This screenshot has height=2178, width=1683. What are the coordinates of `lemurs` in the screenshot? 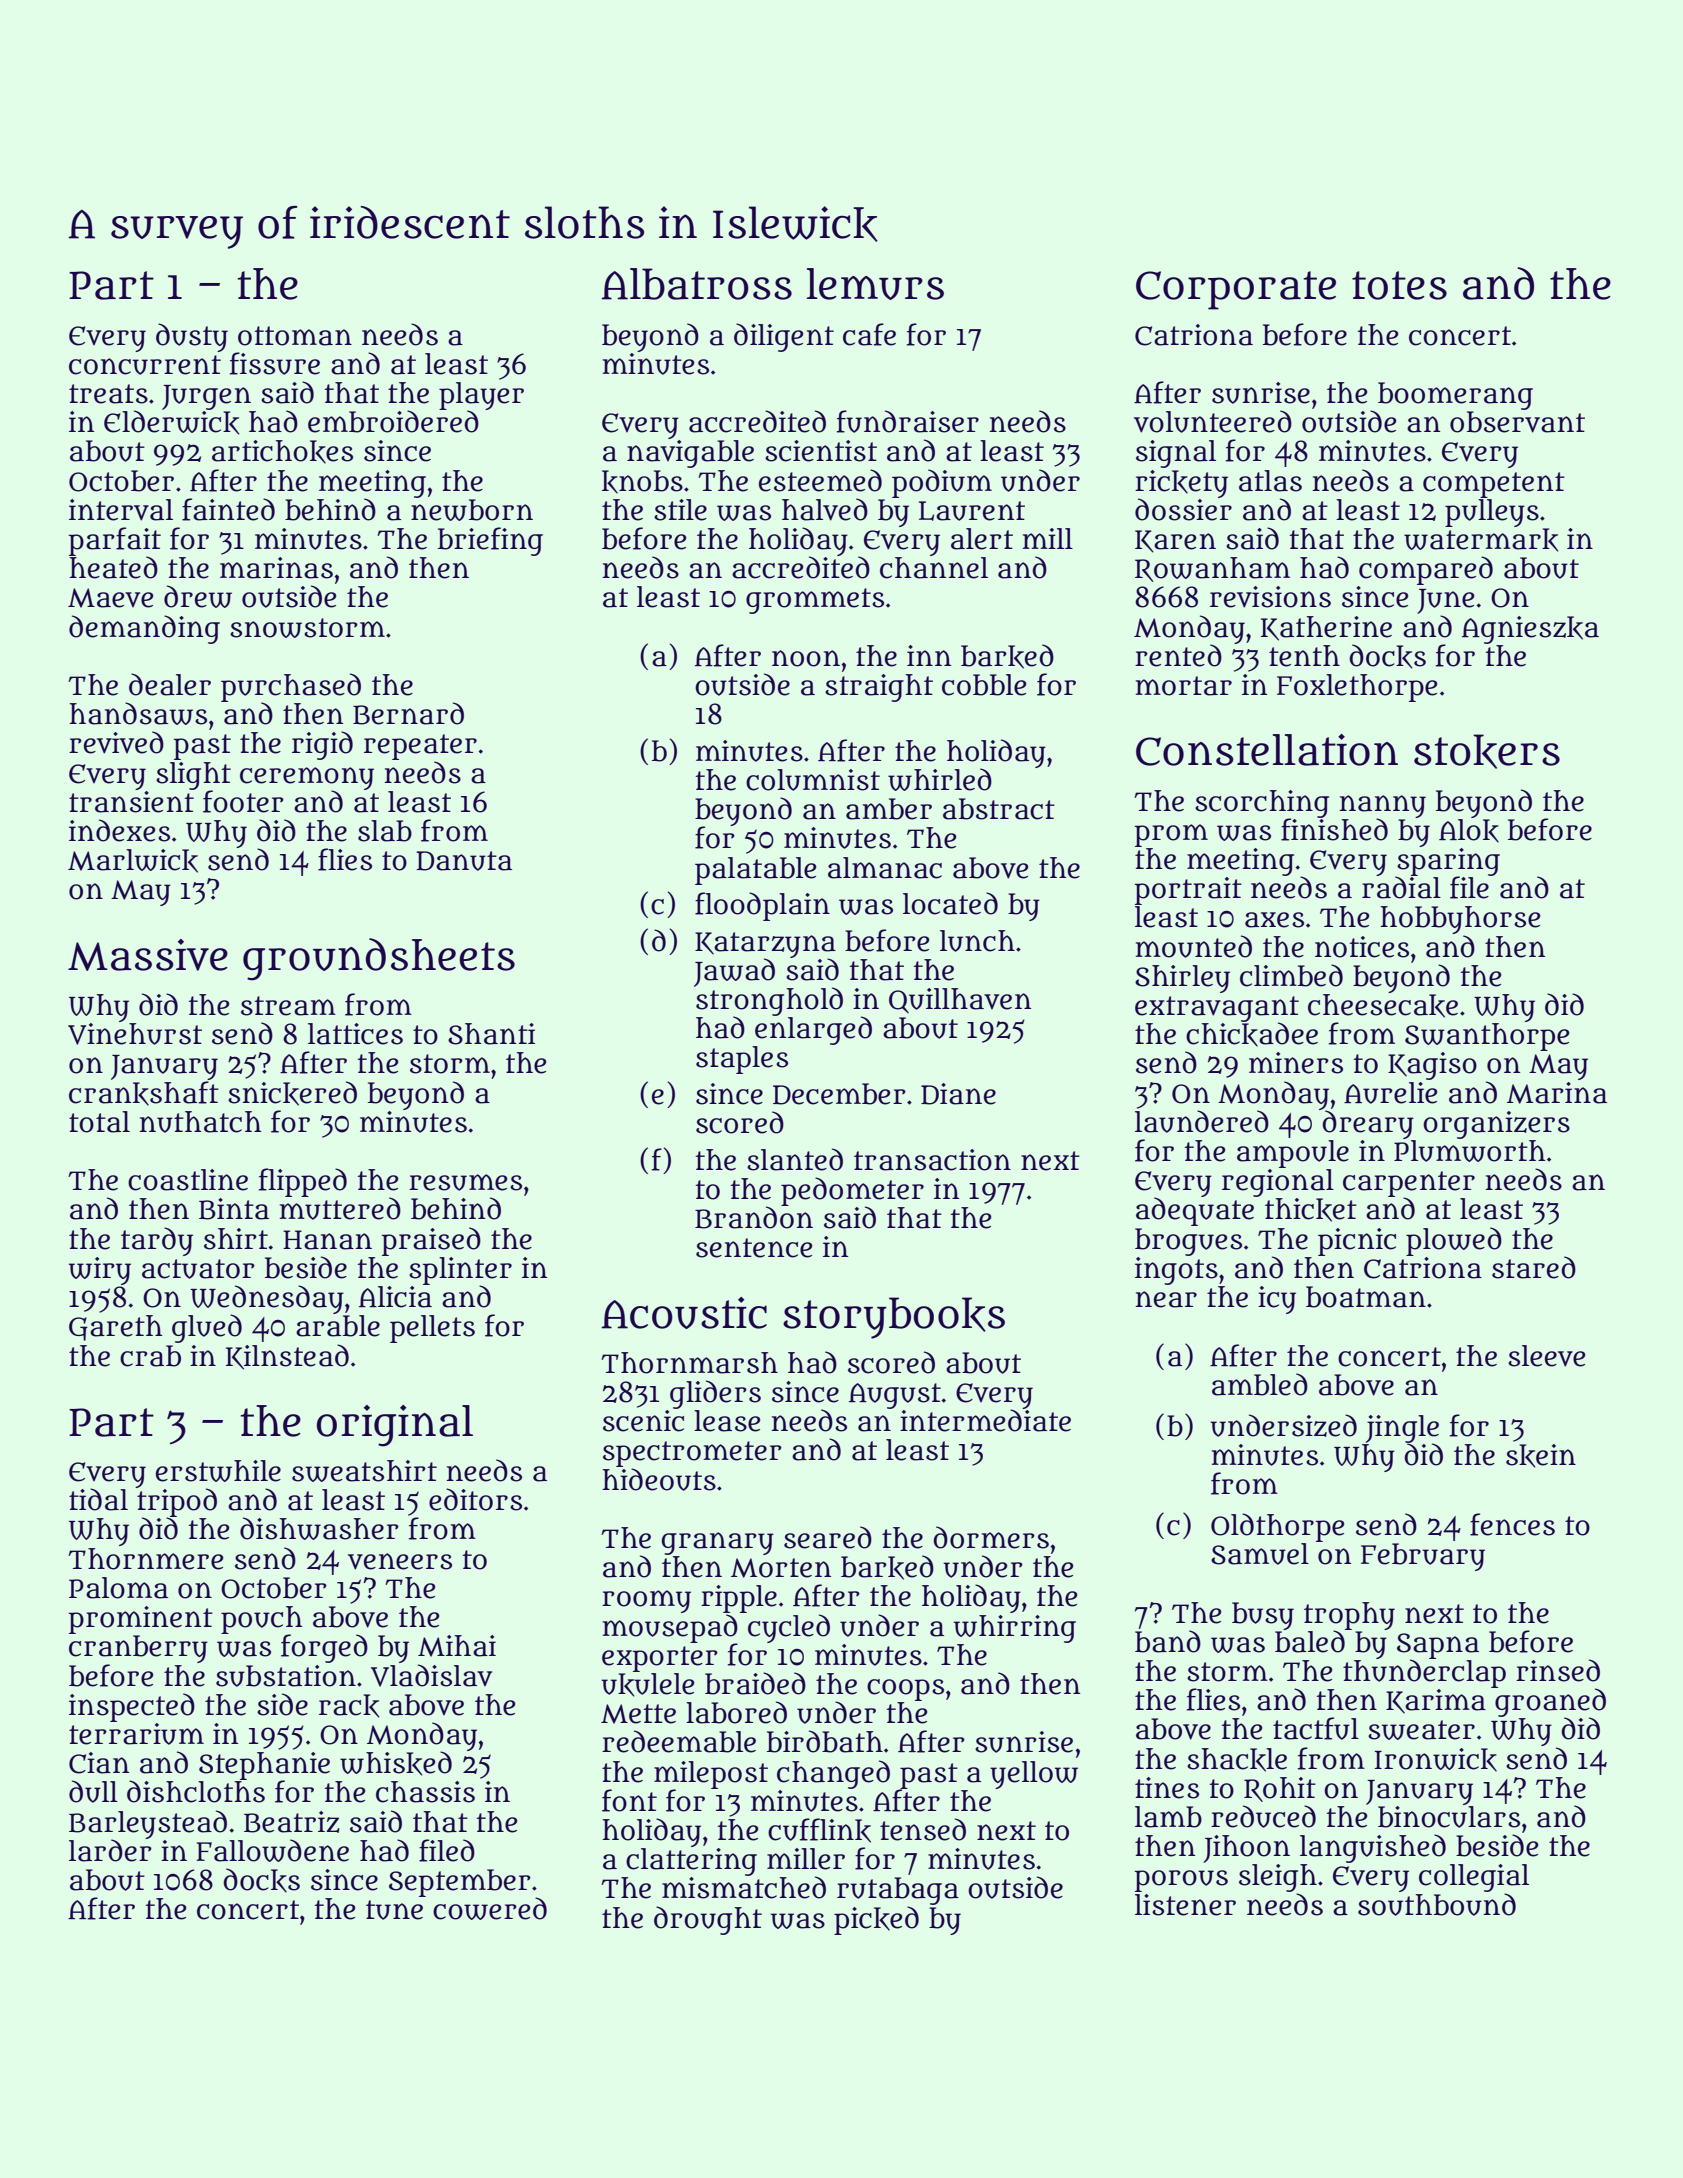 It's located at (875, 284).
